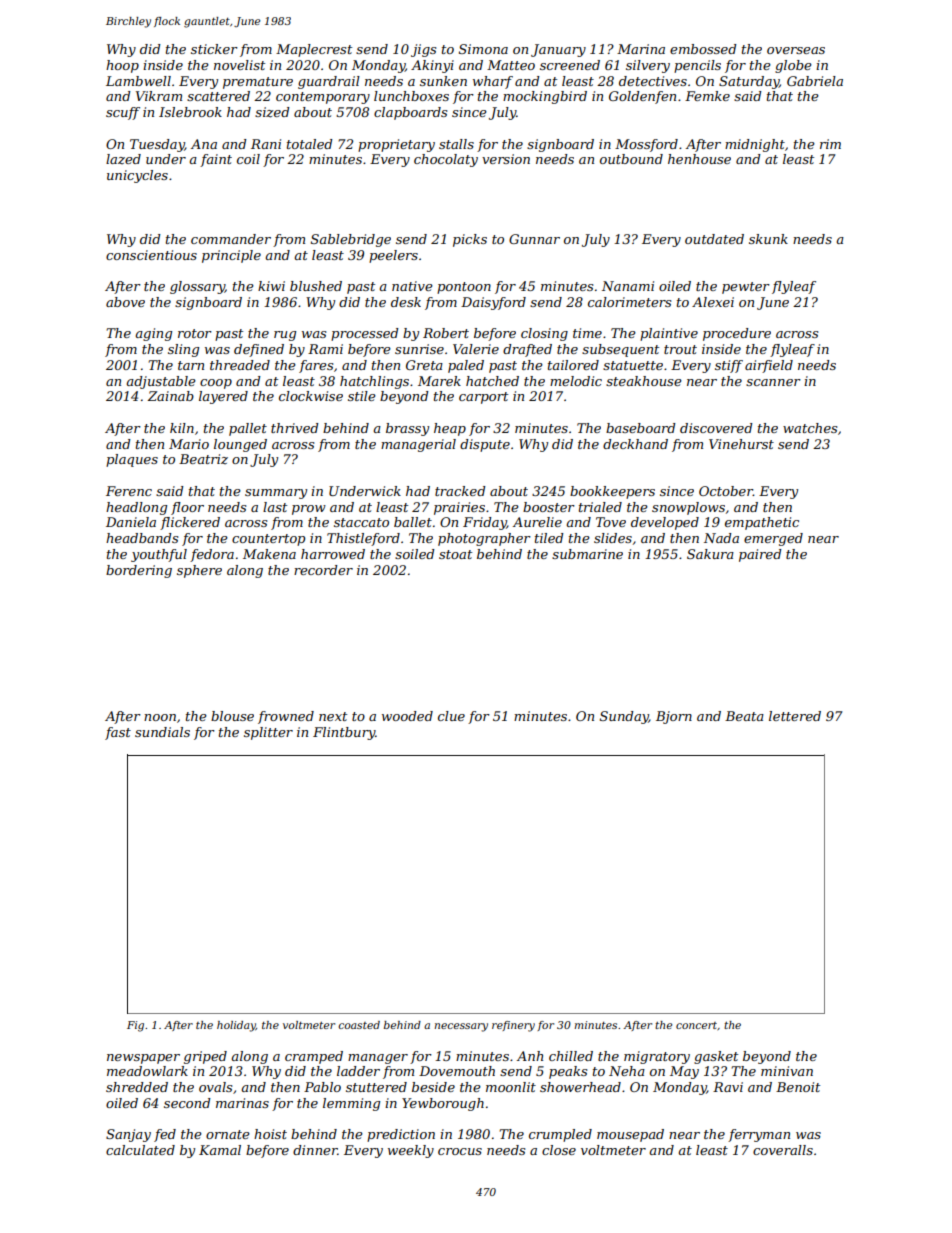  Describe the element at coordinates (783, 1150) in the page. I see `coveralls` at that location.
